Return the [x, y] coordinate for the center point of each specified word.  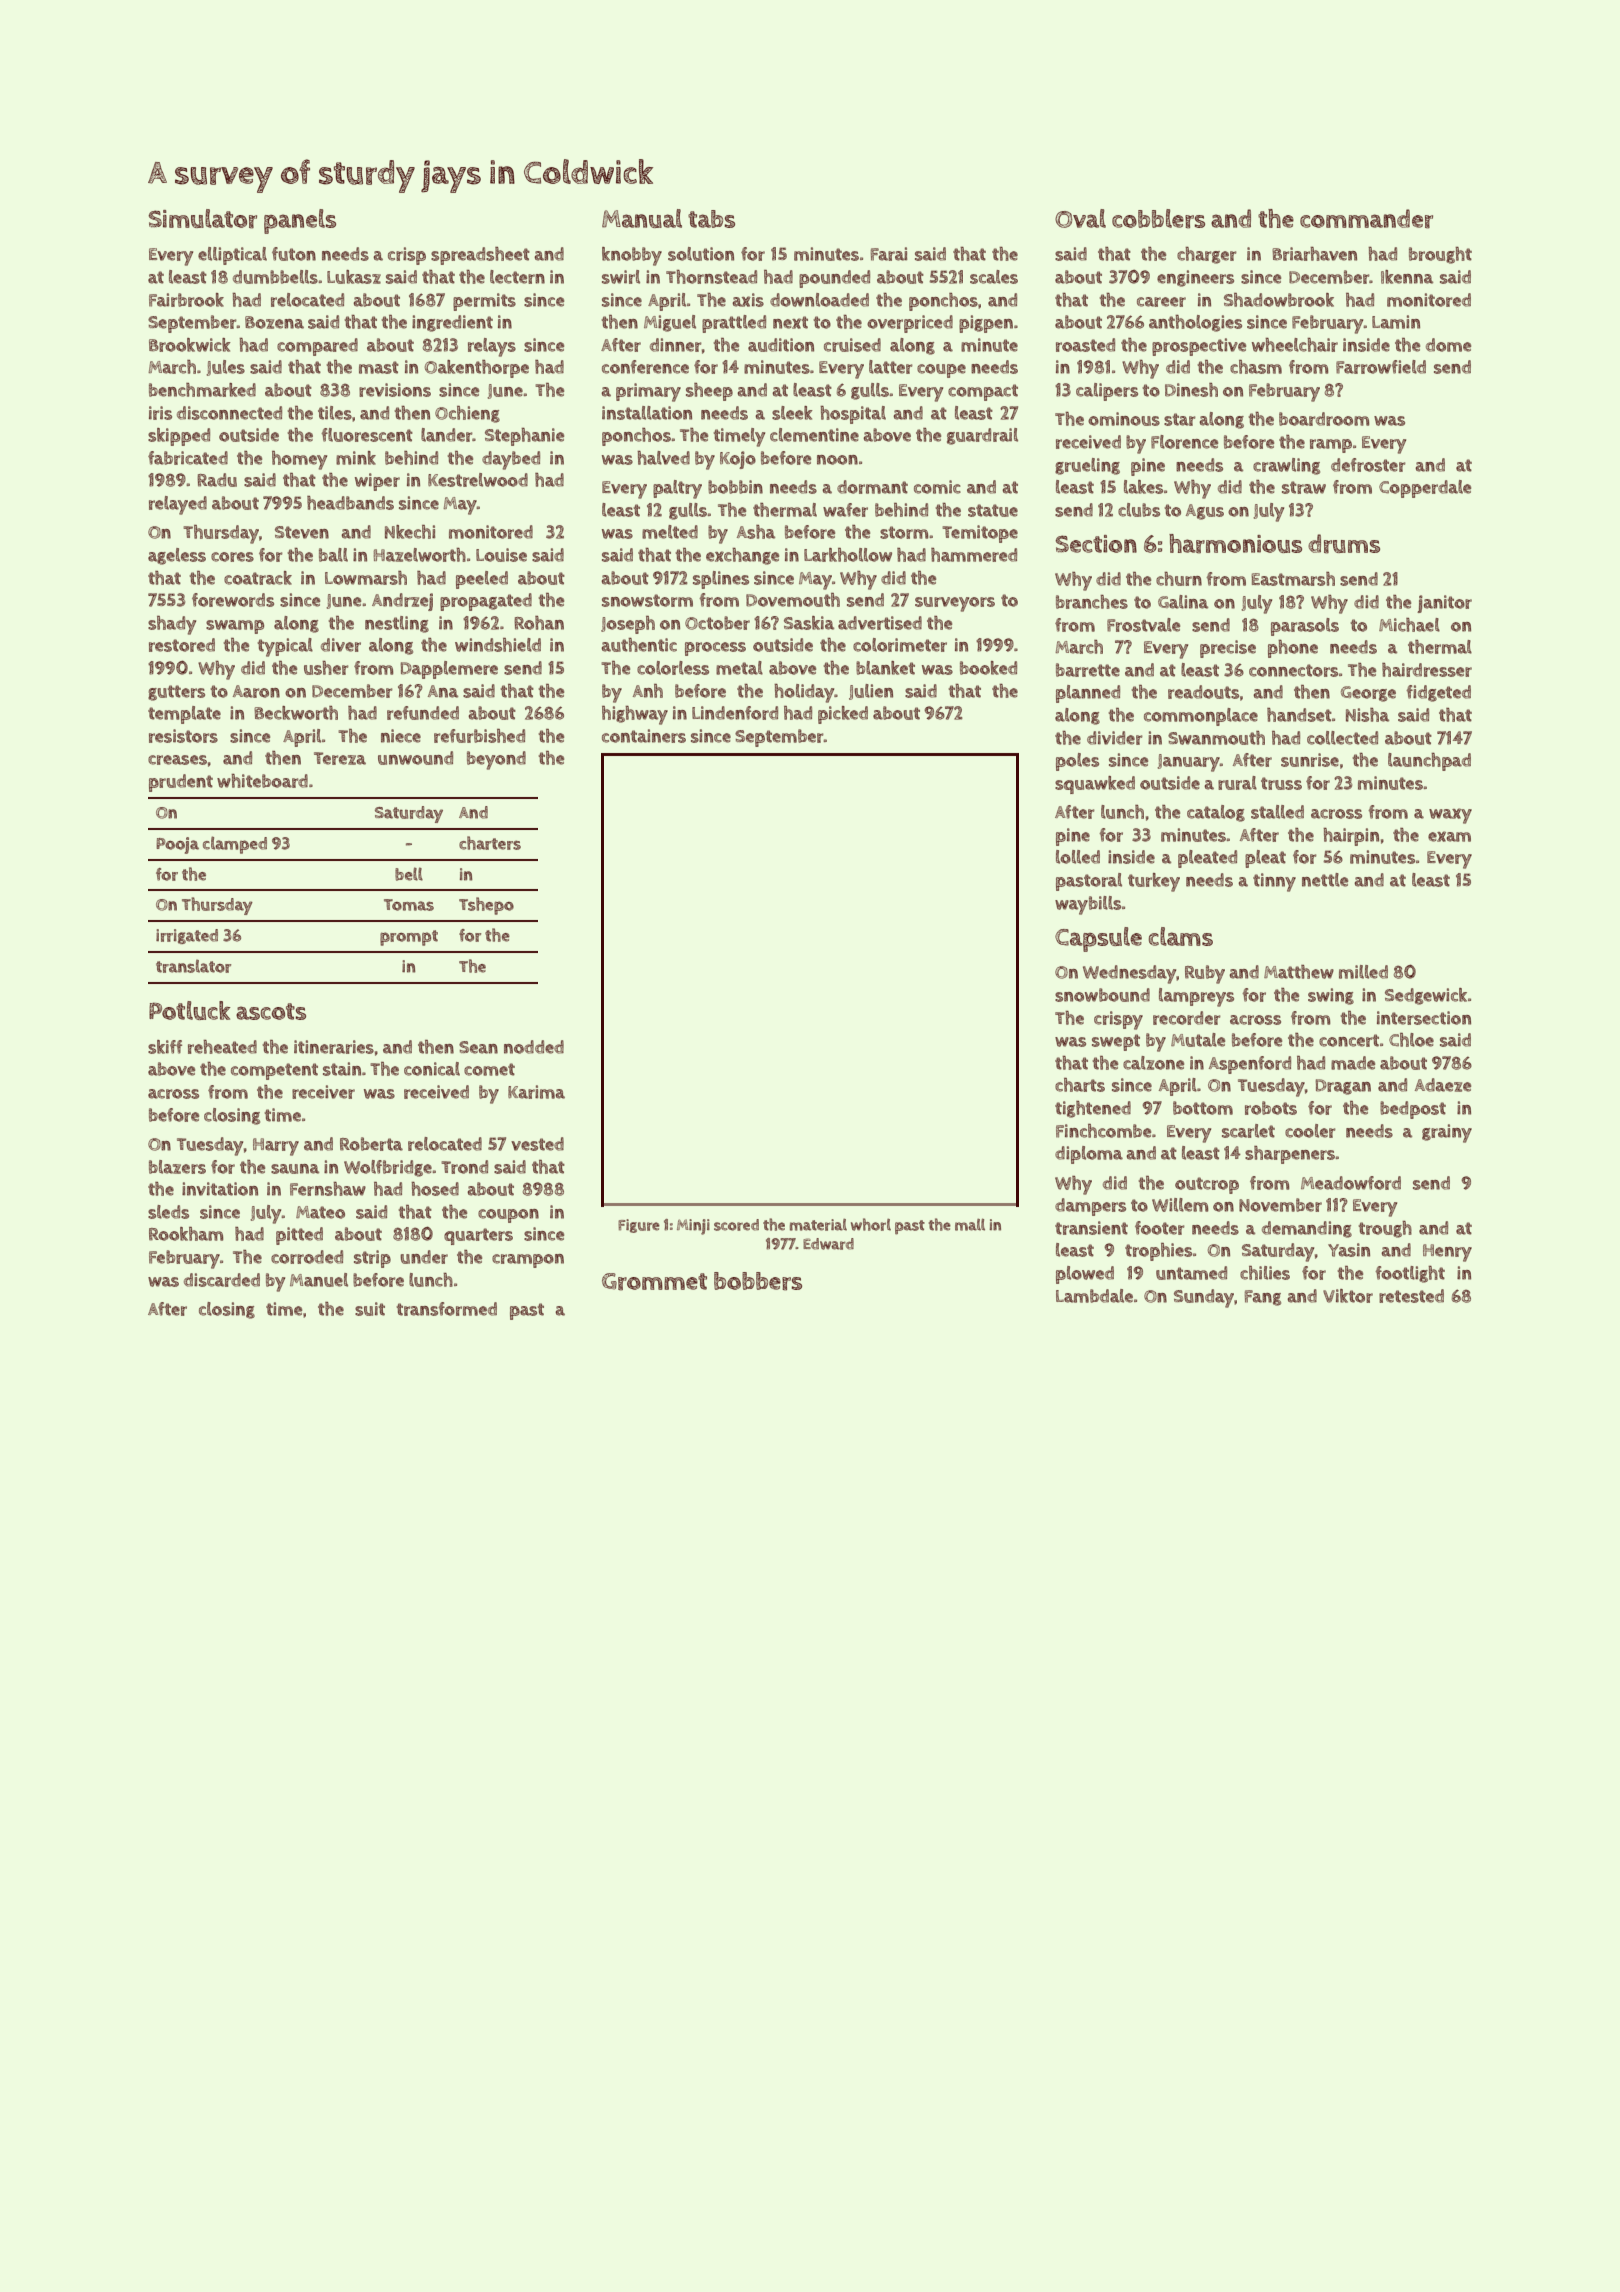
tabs [711, 219]
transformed [447, 1309]
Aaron [256, 691]
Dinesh [1191, 390]
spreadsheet [480, 256]
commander [1366, 219]
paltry [677, 489]
